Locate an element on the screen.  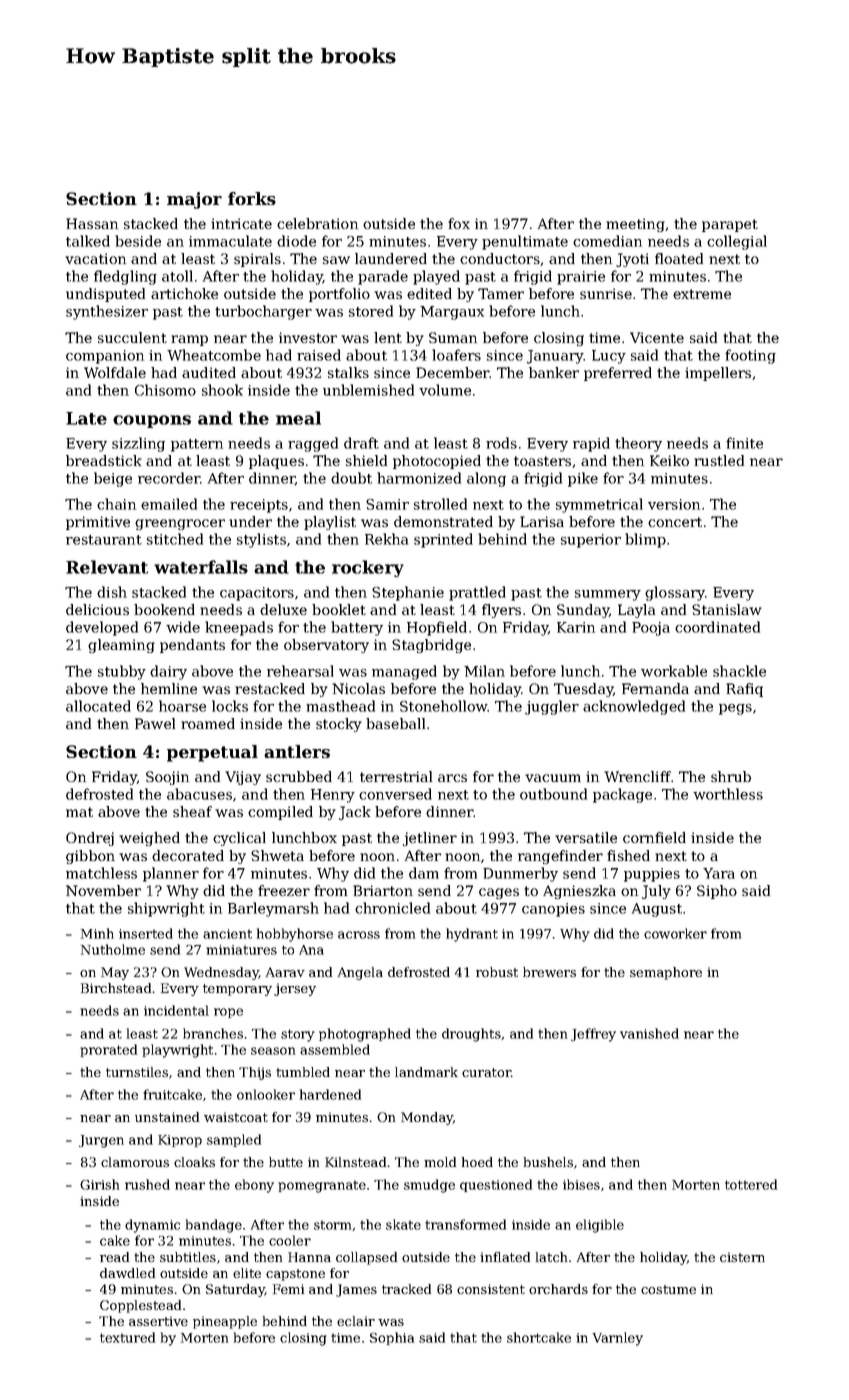
Angela is located at coordinates (360, 973).
